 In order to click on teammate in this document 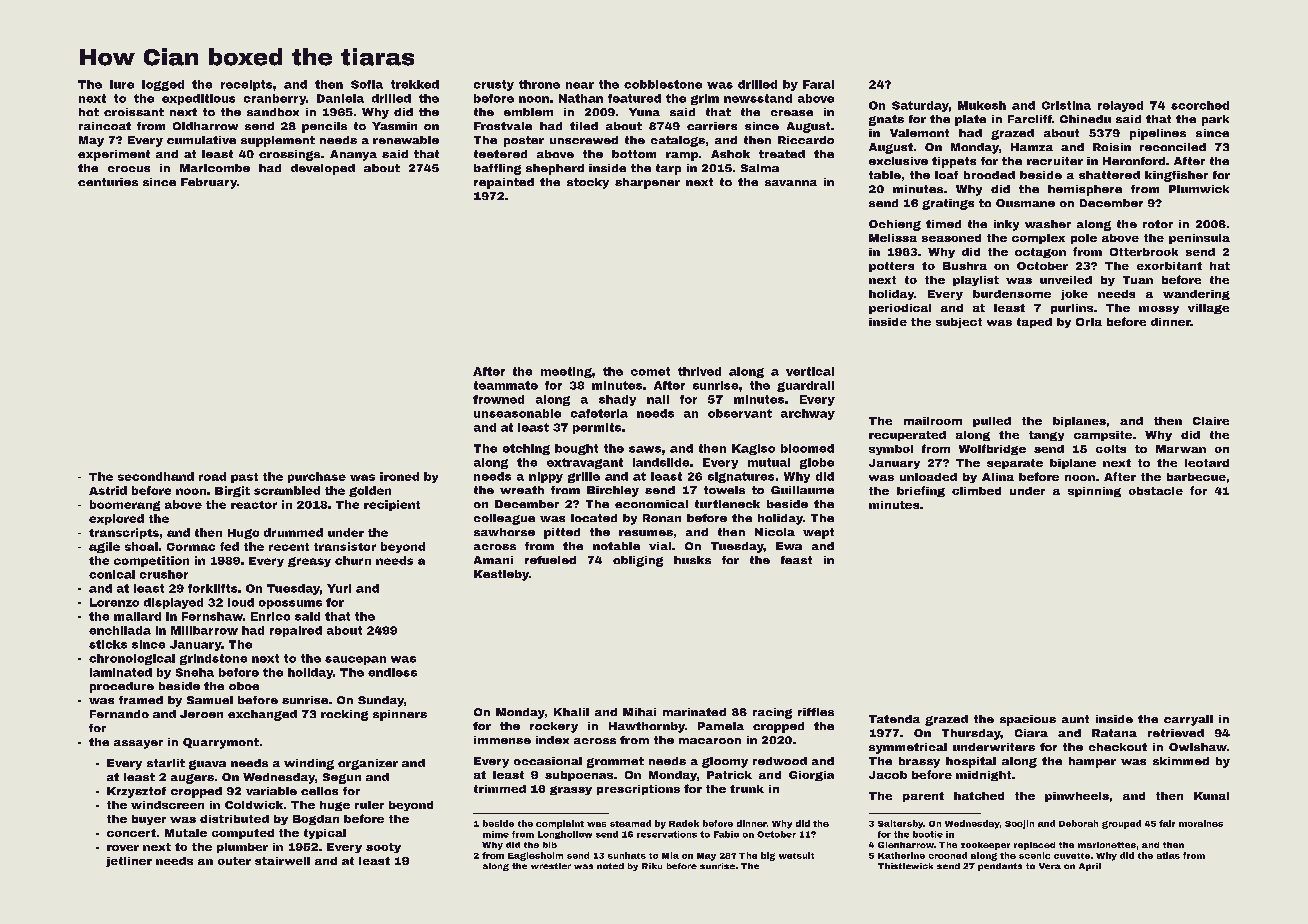, I will do `click(506, 385)`.
